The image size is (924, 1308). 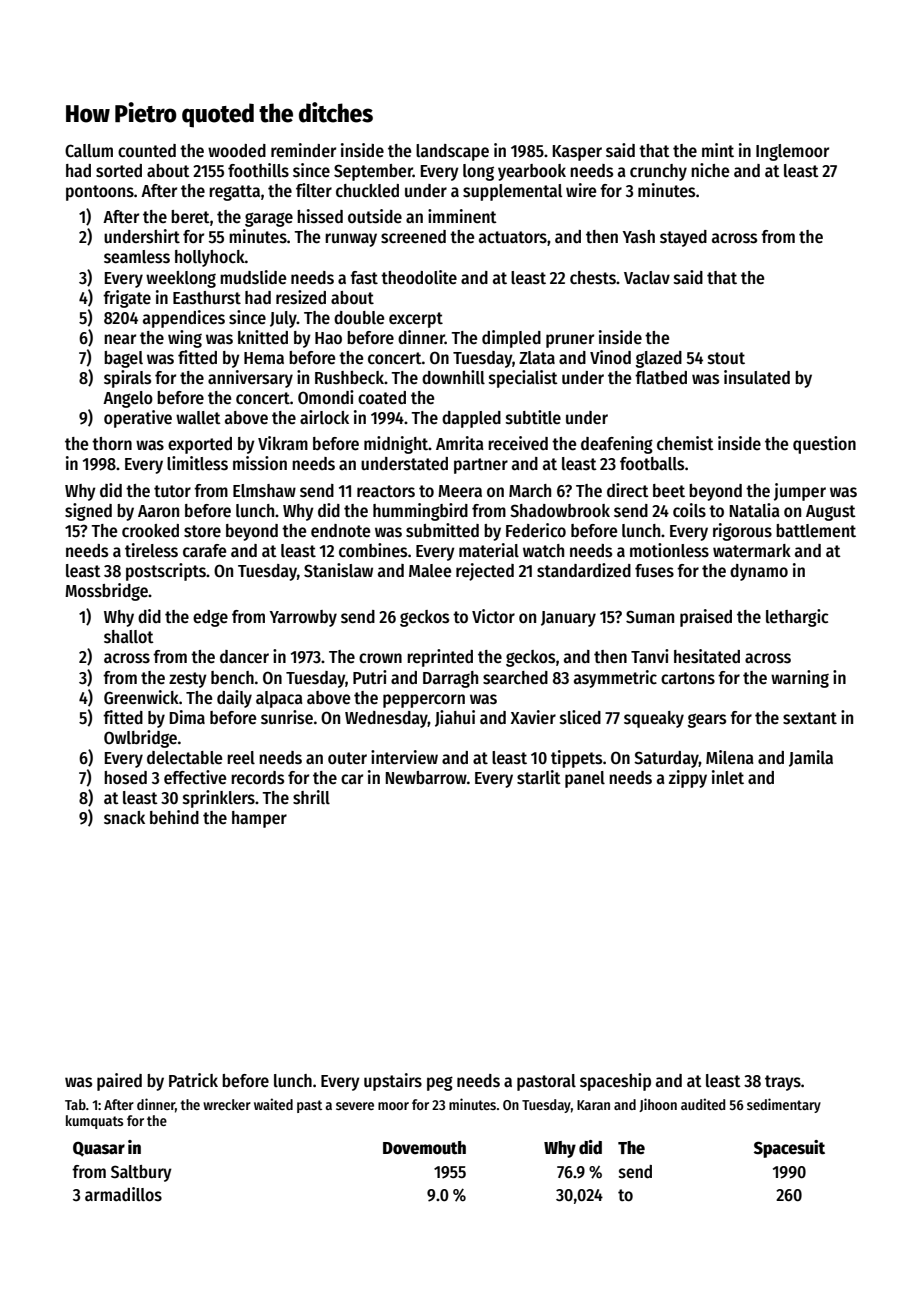 What do you see at coordinates (127, 299) in the screenshot?
I see `frigate` at bounding box center [127, 299].
